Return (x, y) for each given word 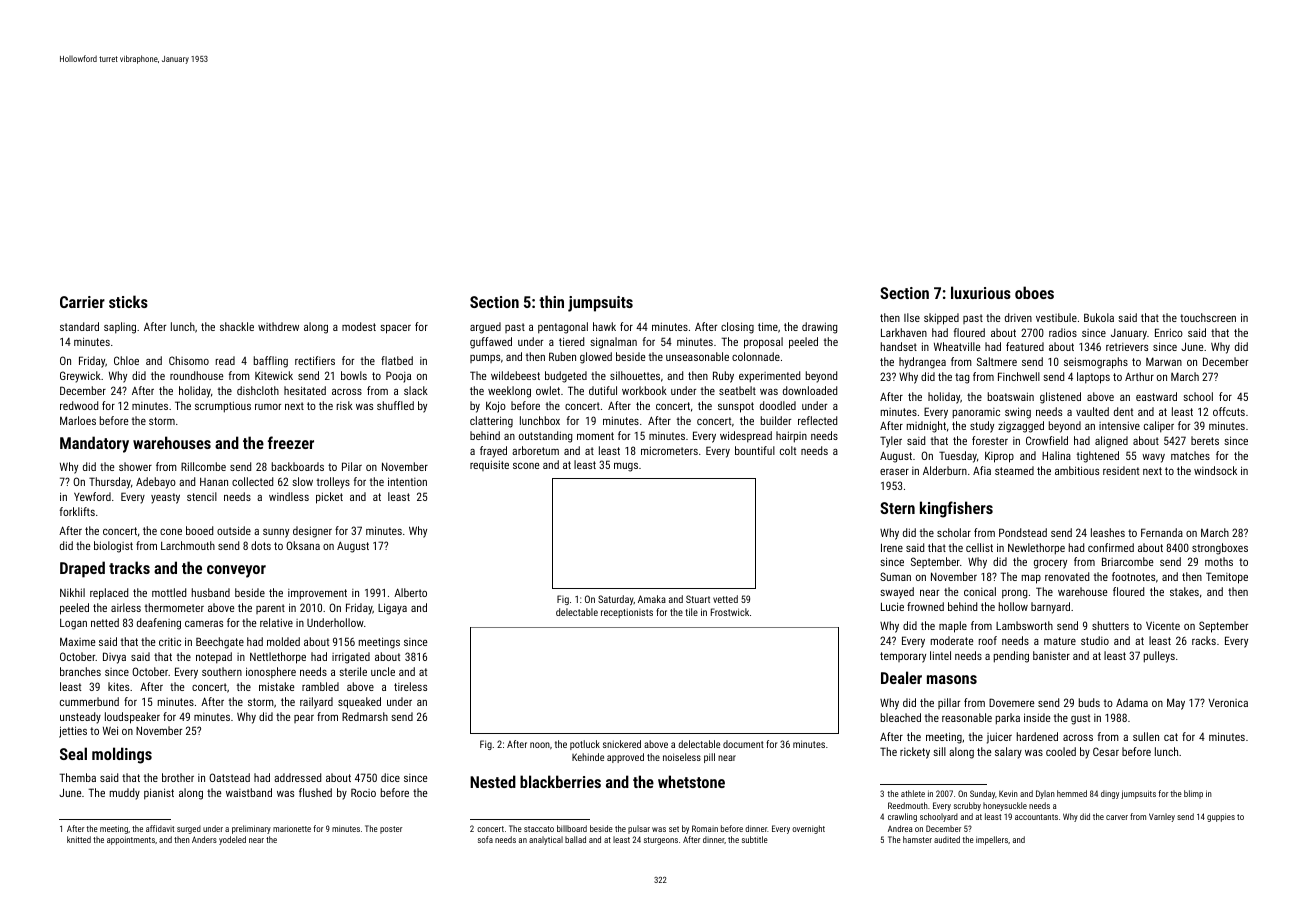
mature (1060, 641)
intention (407, 481)
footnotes (1133, 576)
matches (1190, 455)
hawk (604, 326)
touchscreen (1208, 317)
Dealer (901, 677)
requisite (489, 465)
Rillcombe (203, 466)
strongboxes (1220, 549)
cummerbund (89, 701)
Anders (204, 839)
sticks (128, 301)
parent (270, 609)
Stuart (698, 599)
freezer (291, 442)
